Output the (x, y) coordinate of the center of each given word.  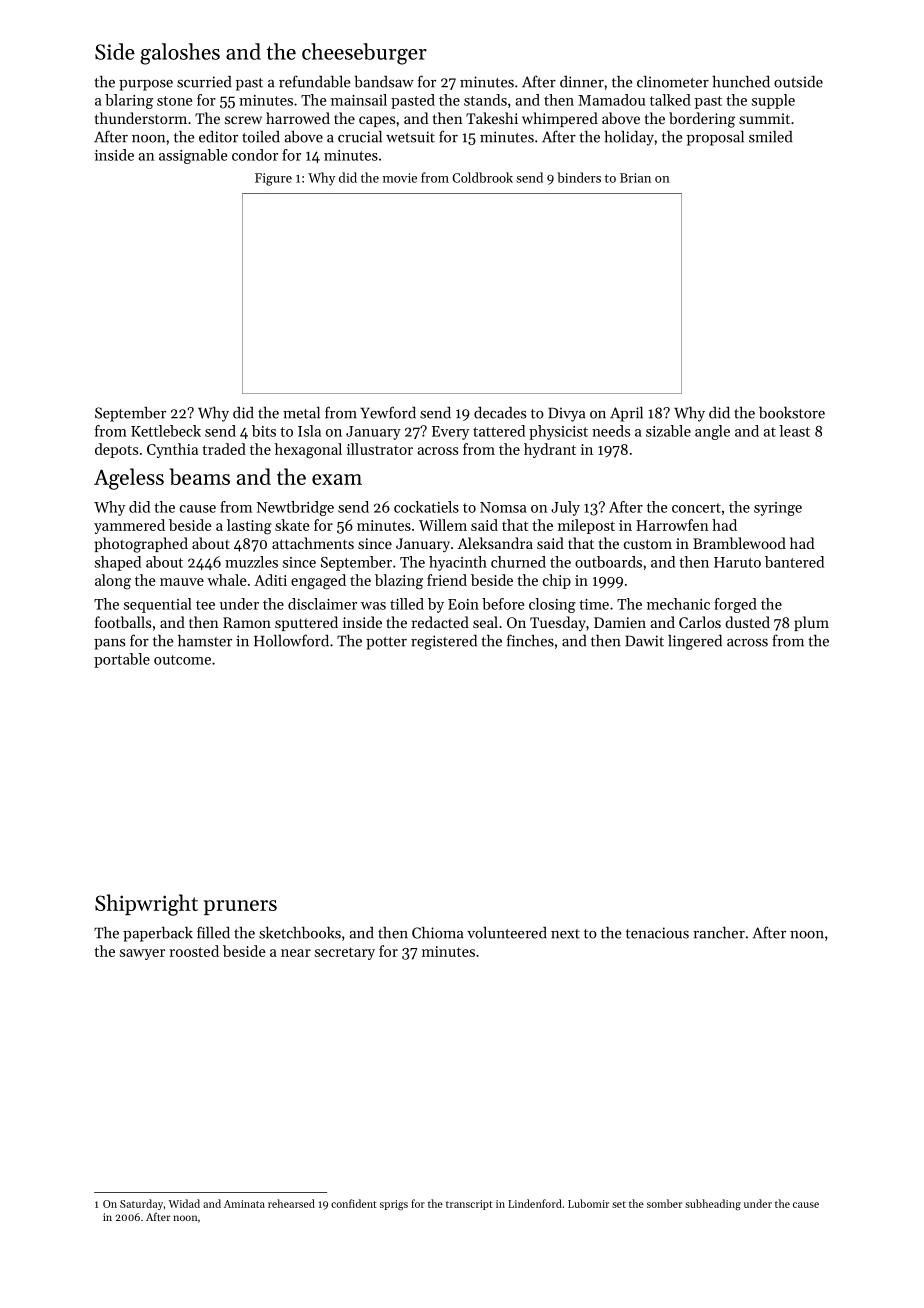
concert (696, 508)
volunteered (507, 933)
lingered (695, 642)
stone (174, 101)
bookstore (792, 413)
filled (213, 932)
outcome (182, 660)
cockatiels (426, 507)
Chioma (438, 933)
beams (200, 476)
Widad (184, 1203)
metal (301, 412)
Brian (635, 178)
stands (485, 100)
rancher (719, 933)
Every (450, 433)
